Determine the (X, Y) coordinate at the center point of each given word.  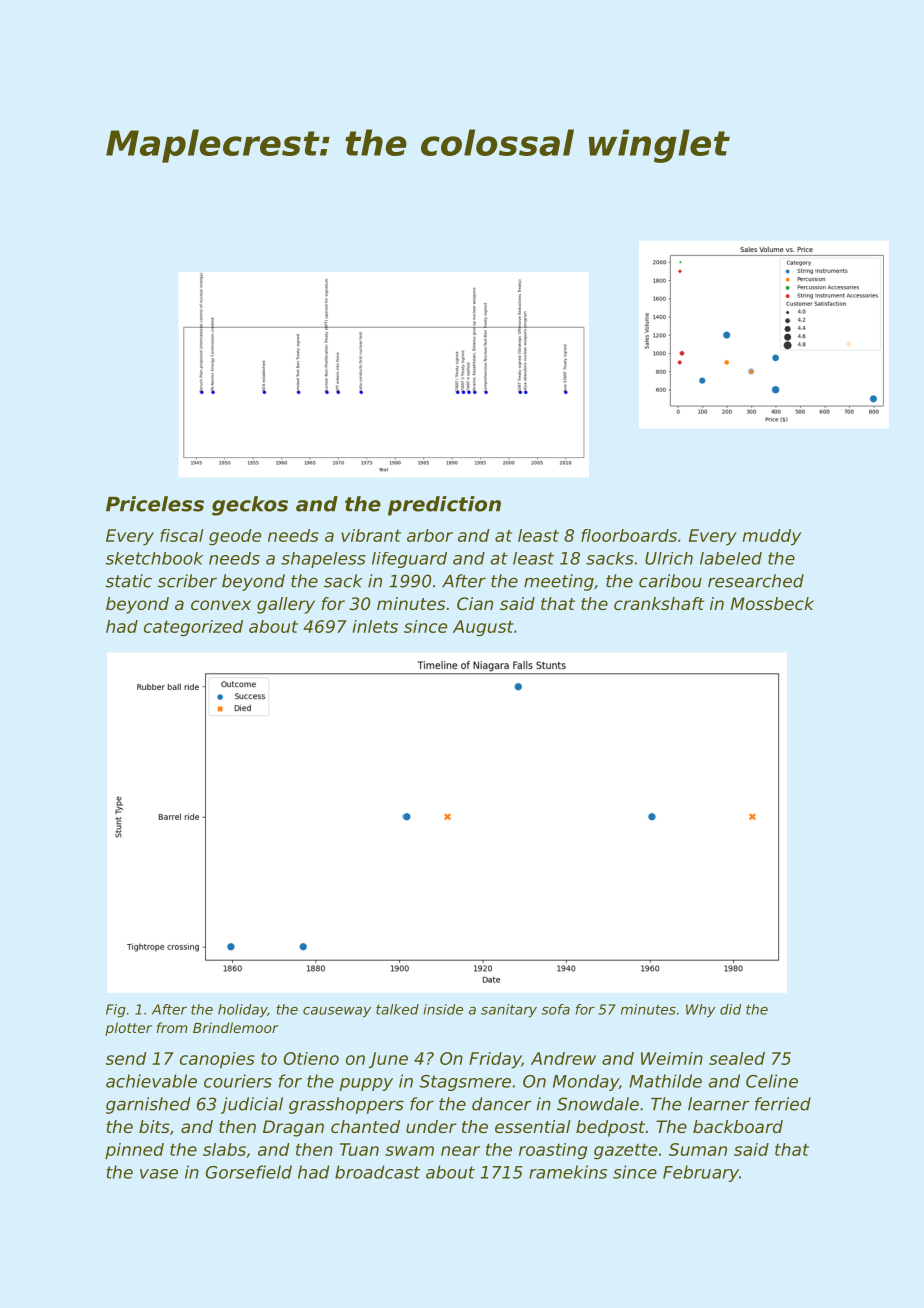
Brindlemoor (235, 1027)
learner (719, 1104)
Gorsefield (249, 1172)
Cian (475, 603)
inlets (375, 626)
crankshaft (659, 603)
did (730, 1009)
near (460, 1151)
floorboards (629, 535)
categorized (193, 628)
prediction (444, 506)
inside (443, 1009)
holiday (243, 1011)
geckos (250, 506)
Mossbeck (772, 603)
